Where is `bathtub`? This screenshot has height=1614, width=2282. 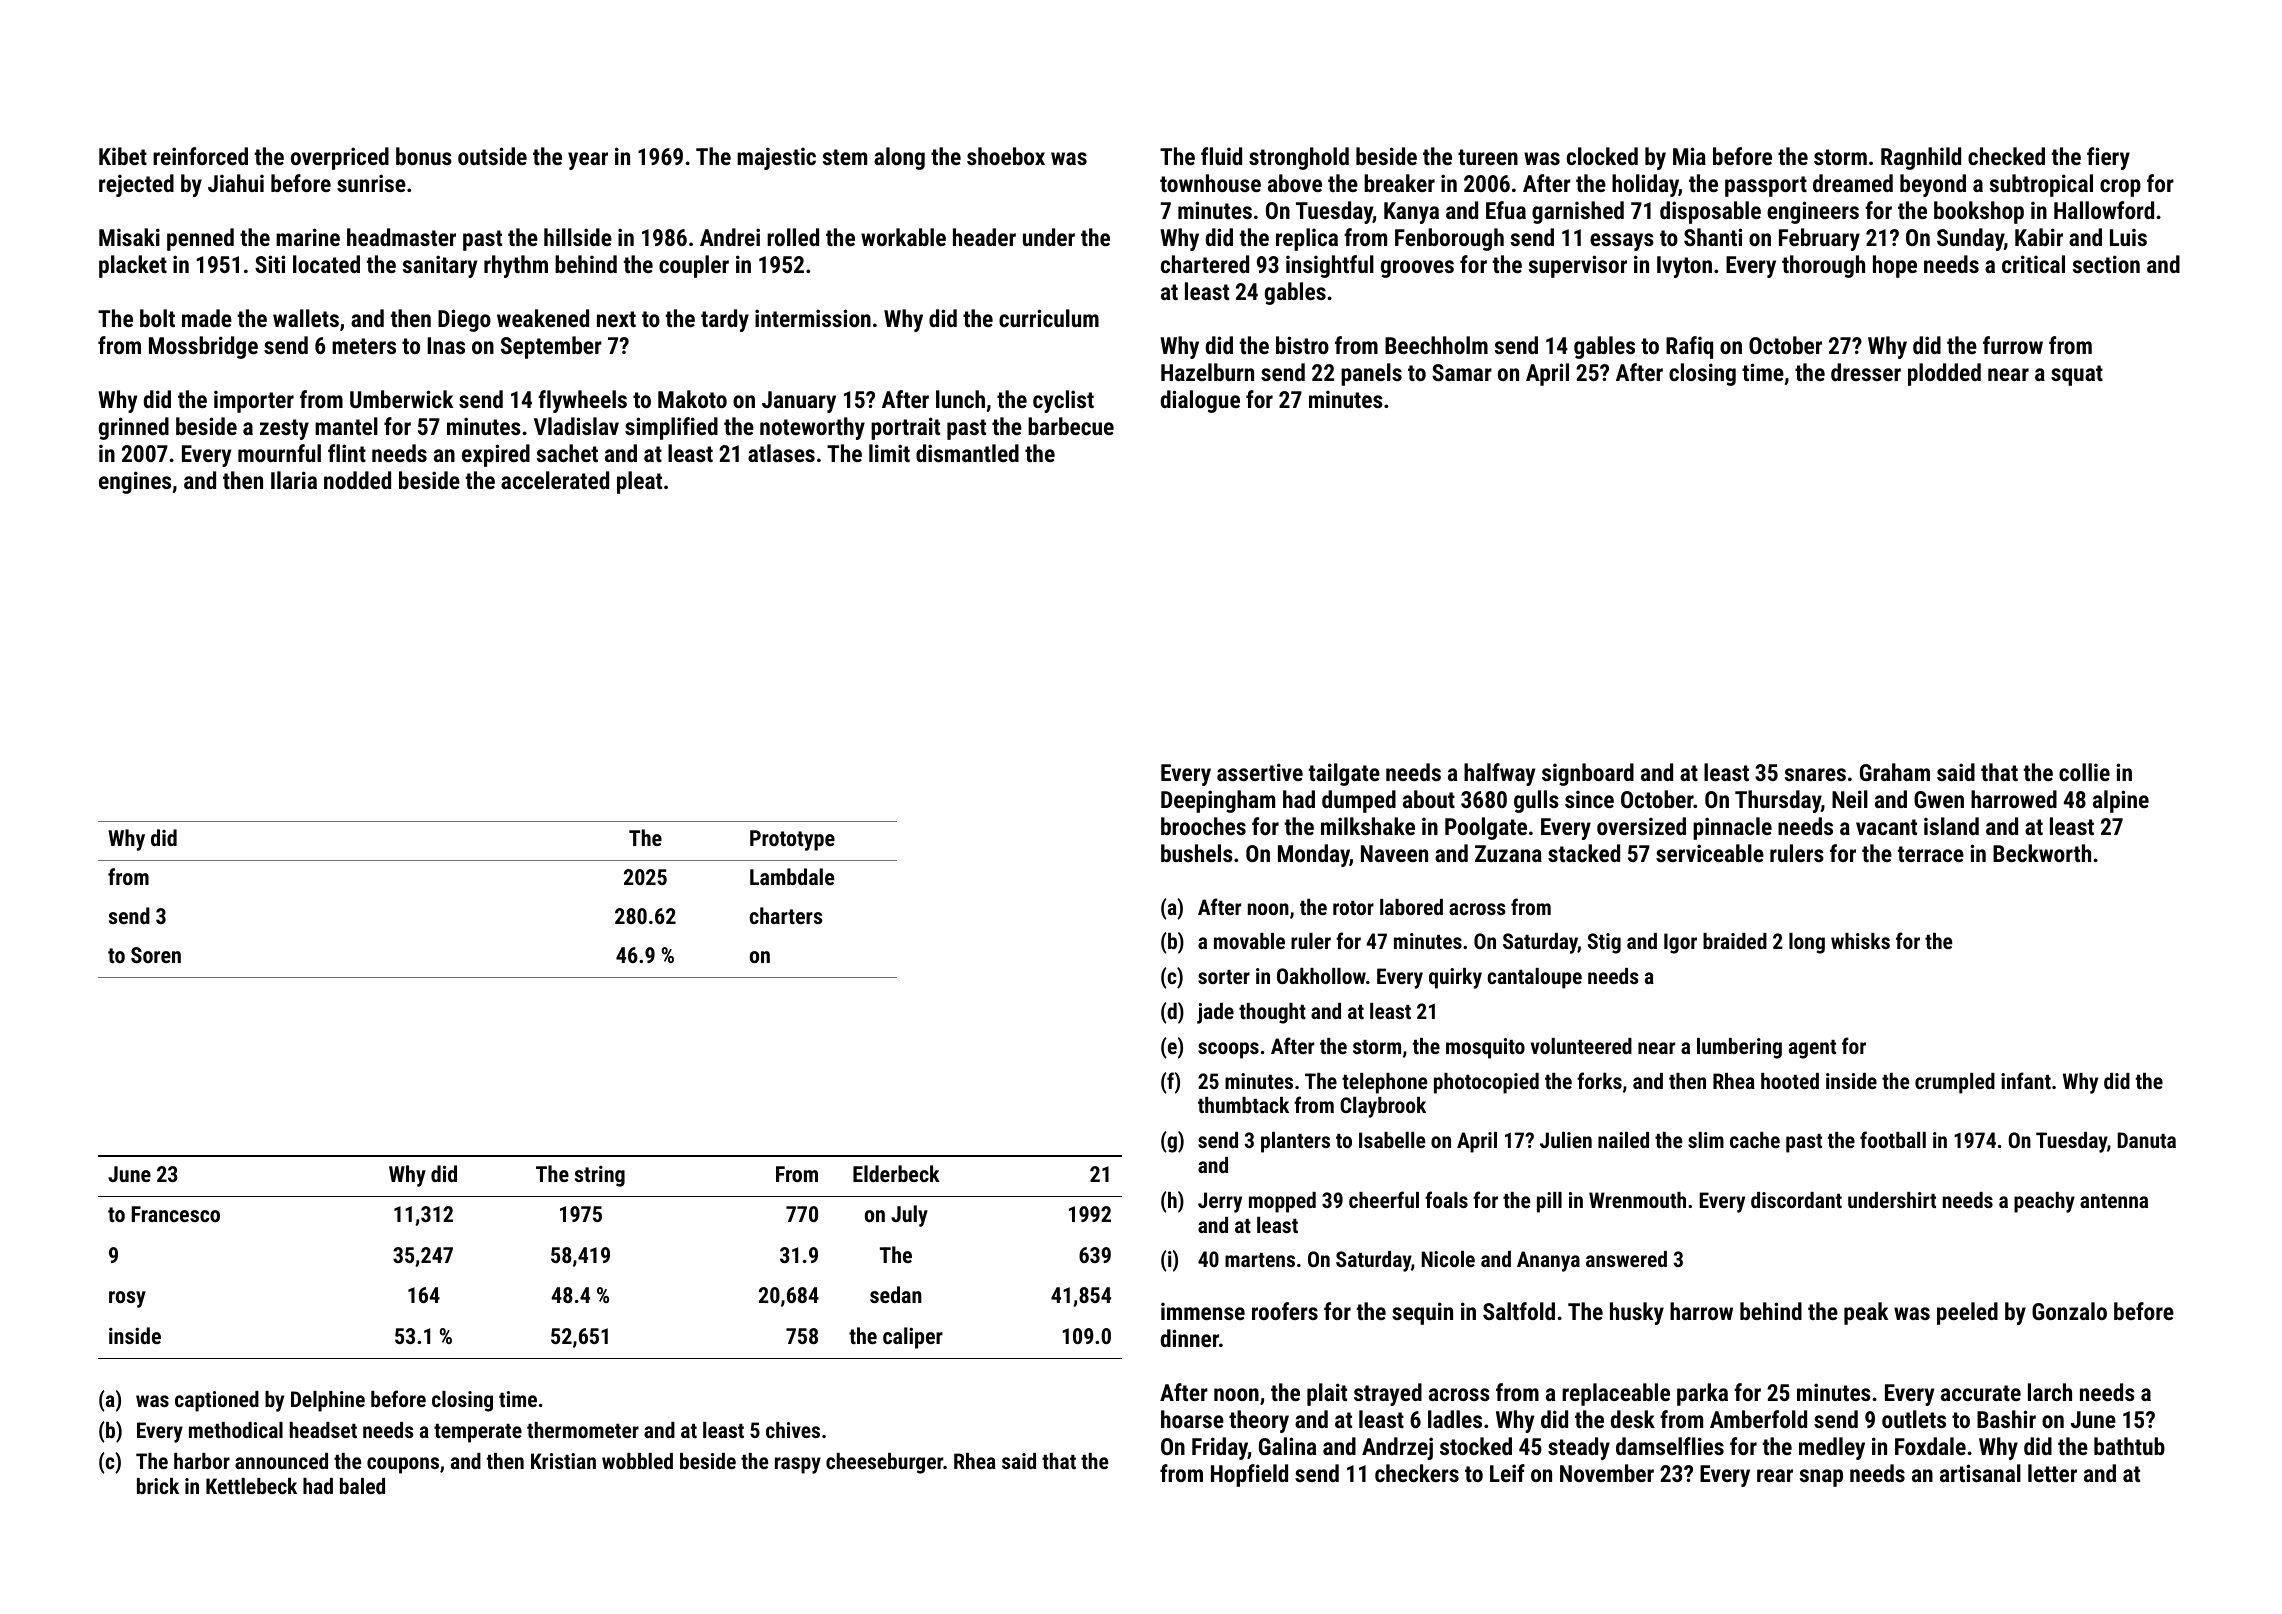
bathtub is located at coordinates (2129, 1446).
